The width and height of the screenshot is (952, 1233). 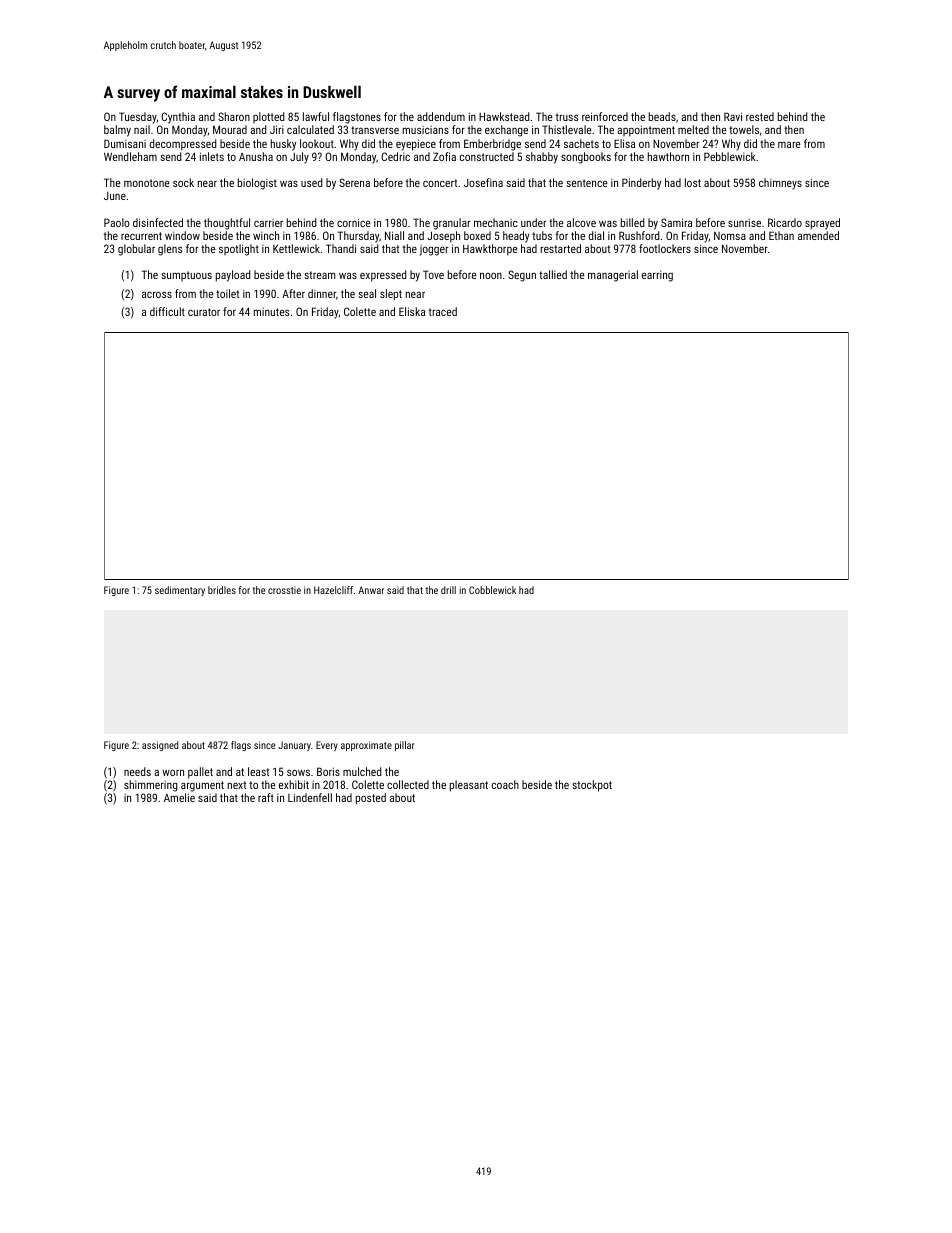 I want to click on Cobblewick, so click(x=492, y=590).
